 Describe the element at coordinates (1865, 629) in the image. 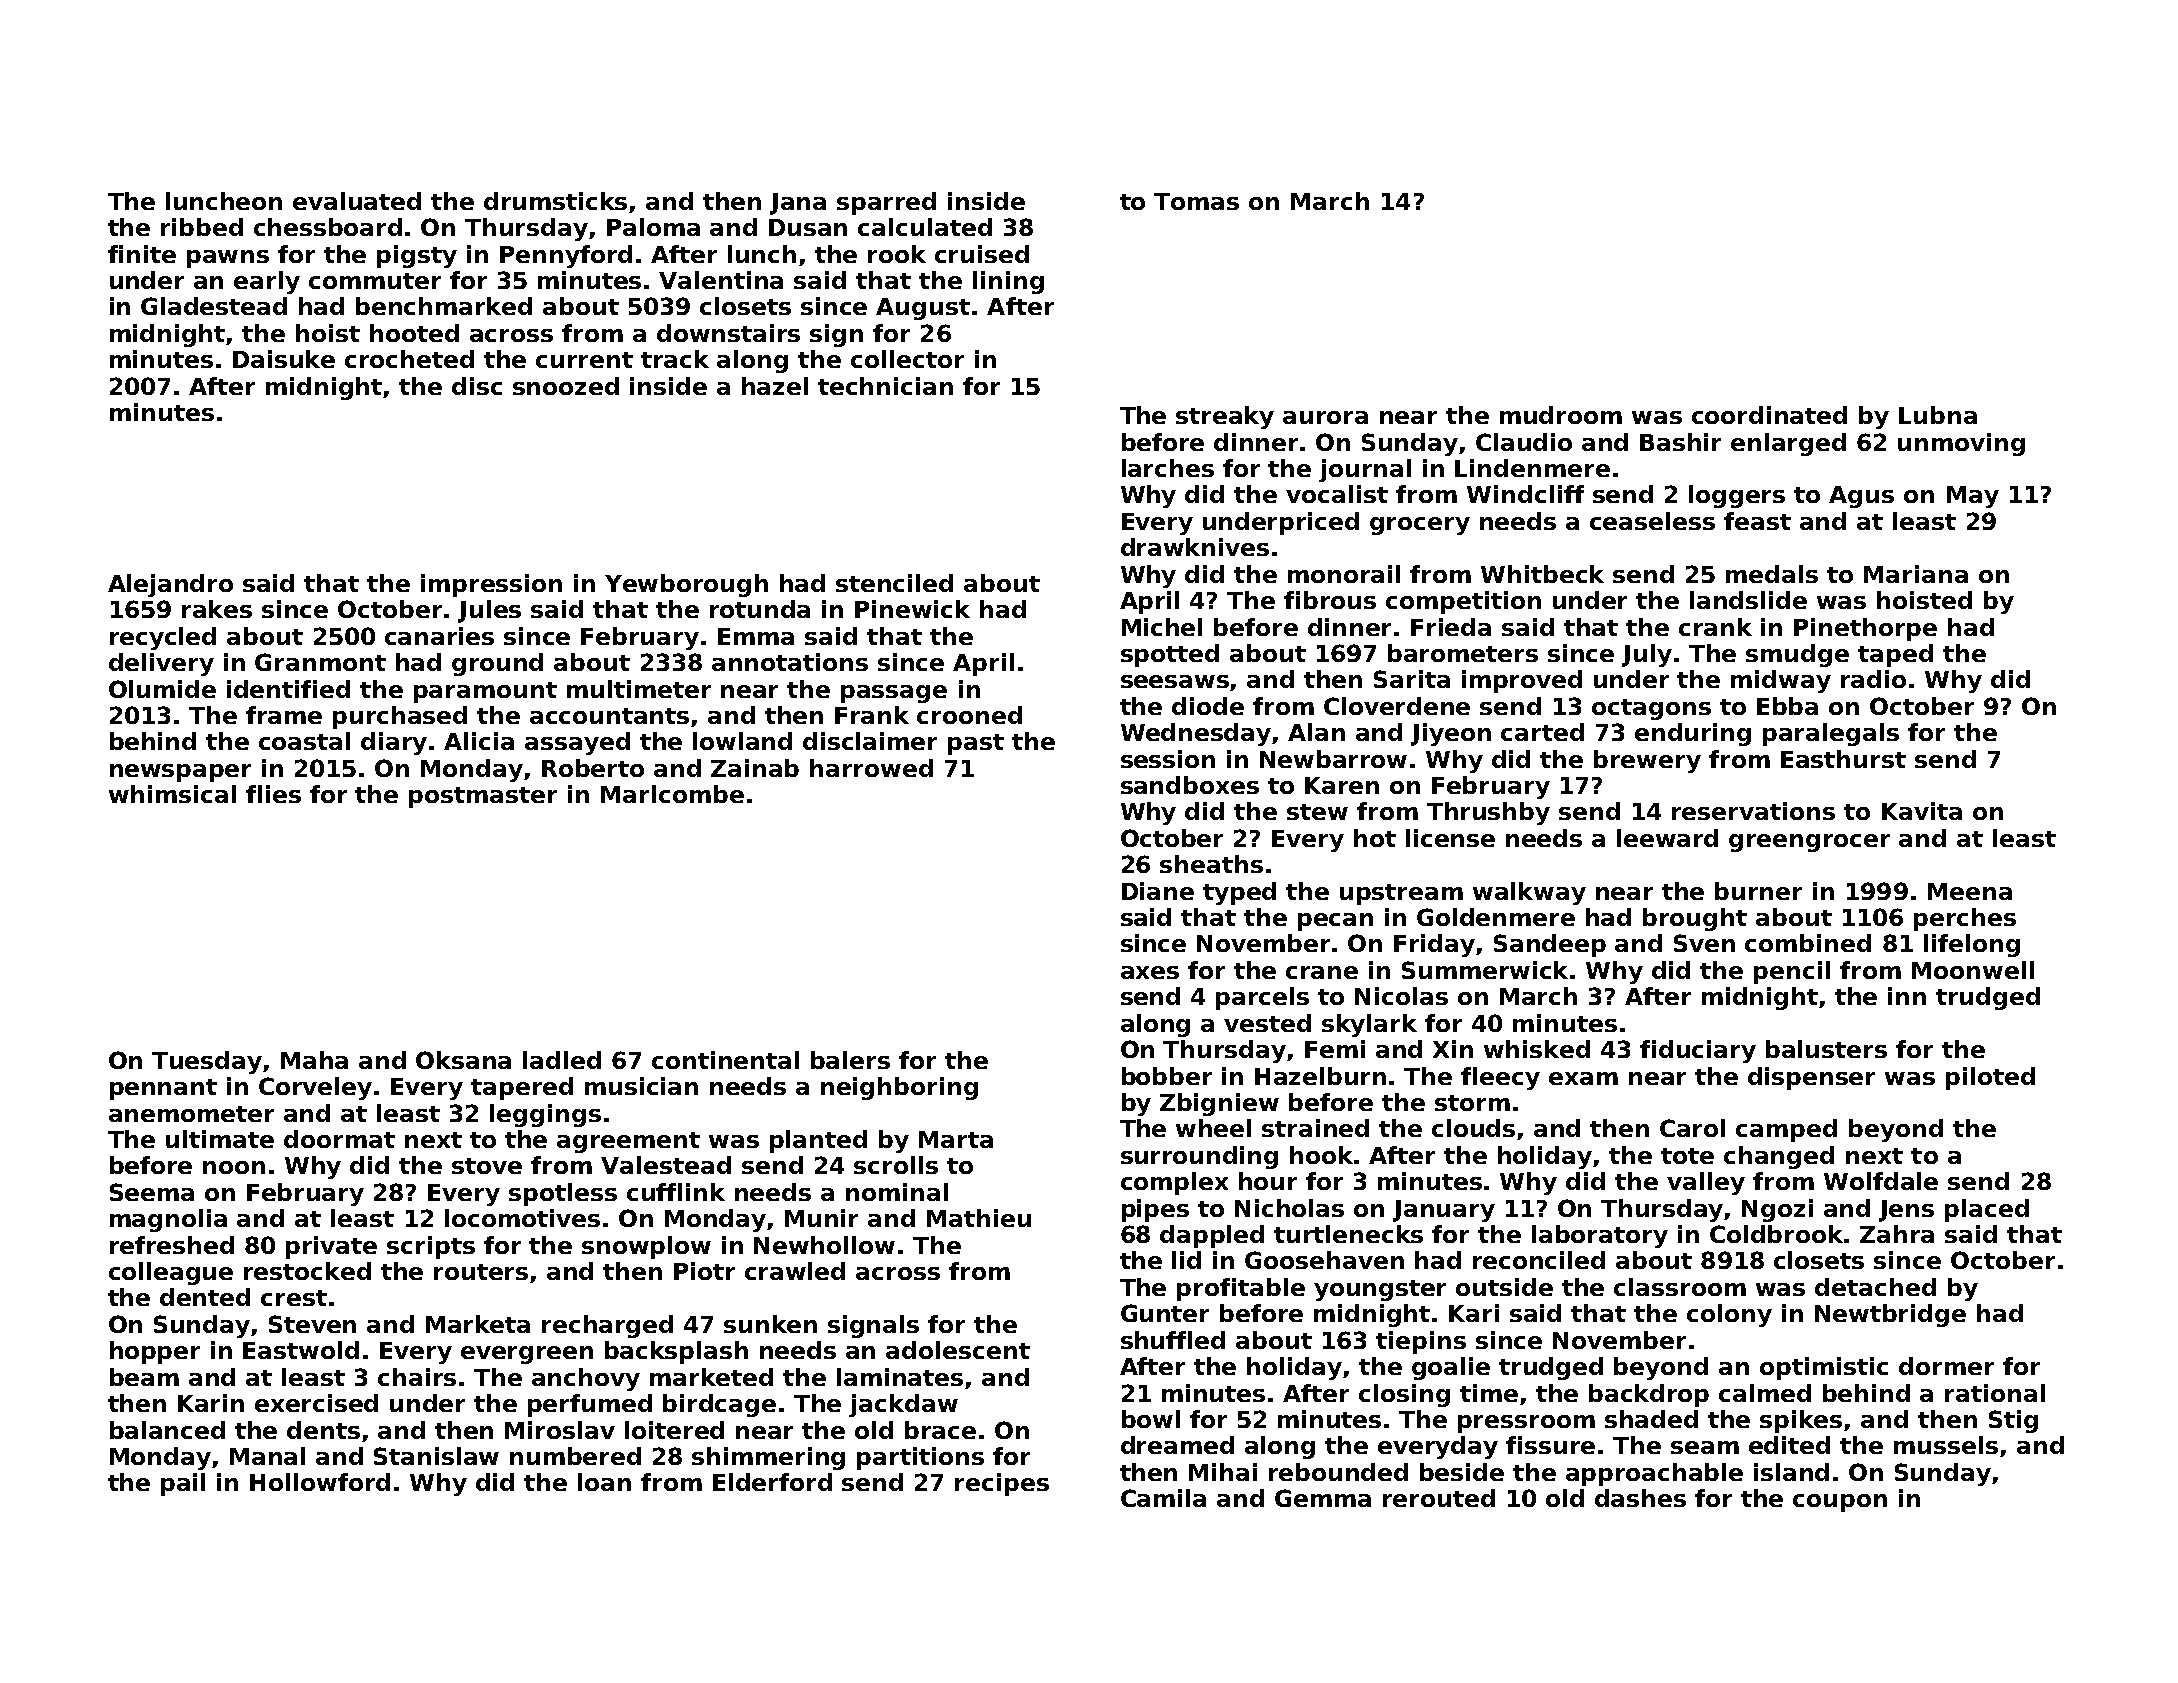

I see `Pinethorpe` at that location.
